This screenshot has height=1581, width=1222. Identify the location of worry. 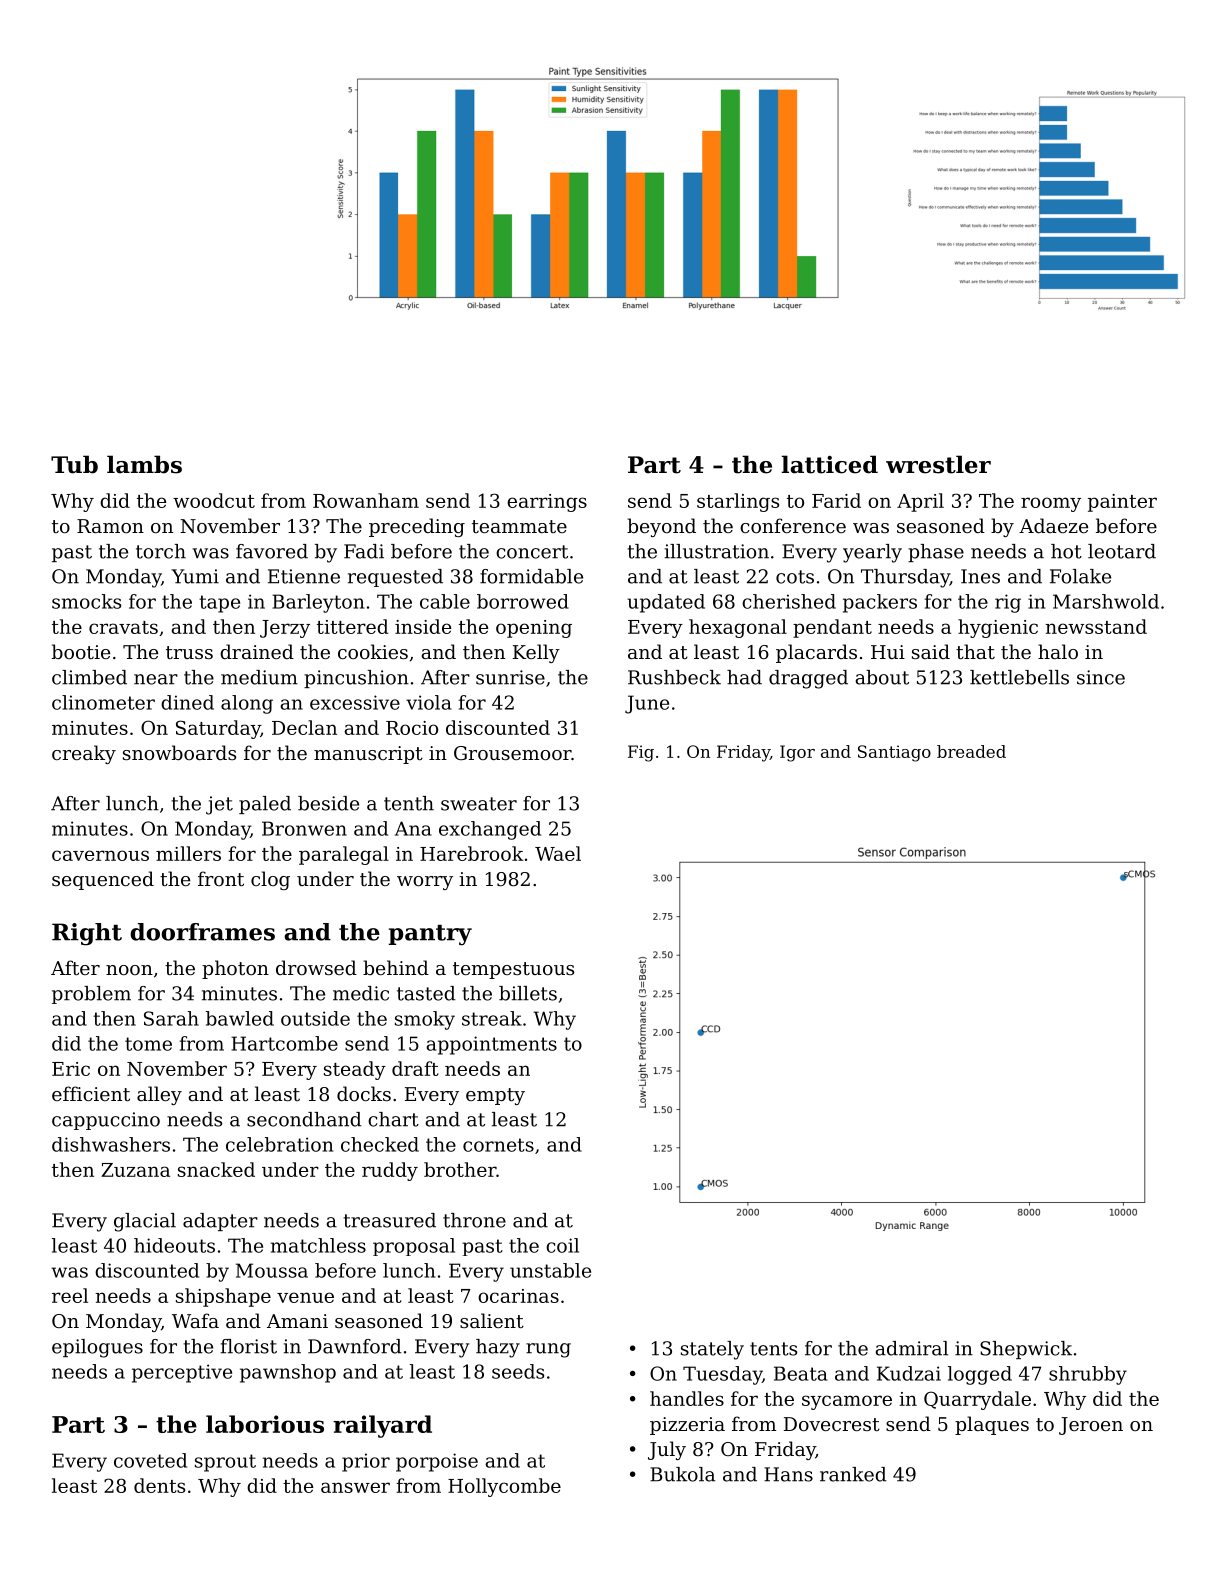
(425, 883).
